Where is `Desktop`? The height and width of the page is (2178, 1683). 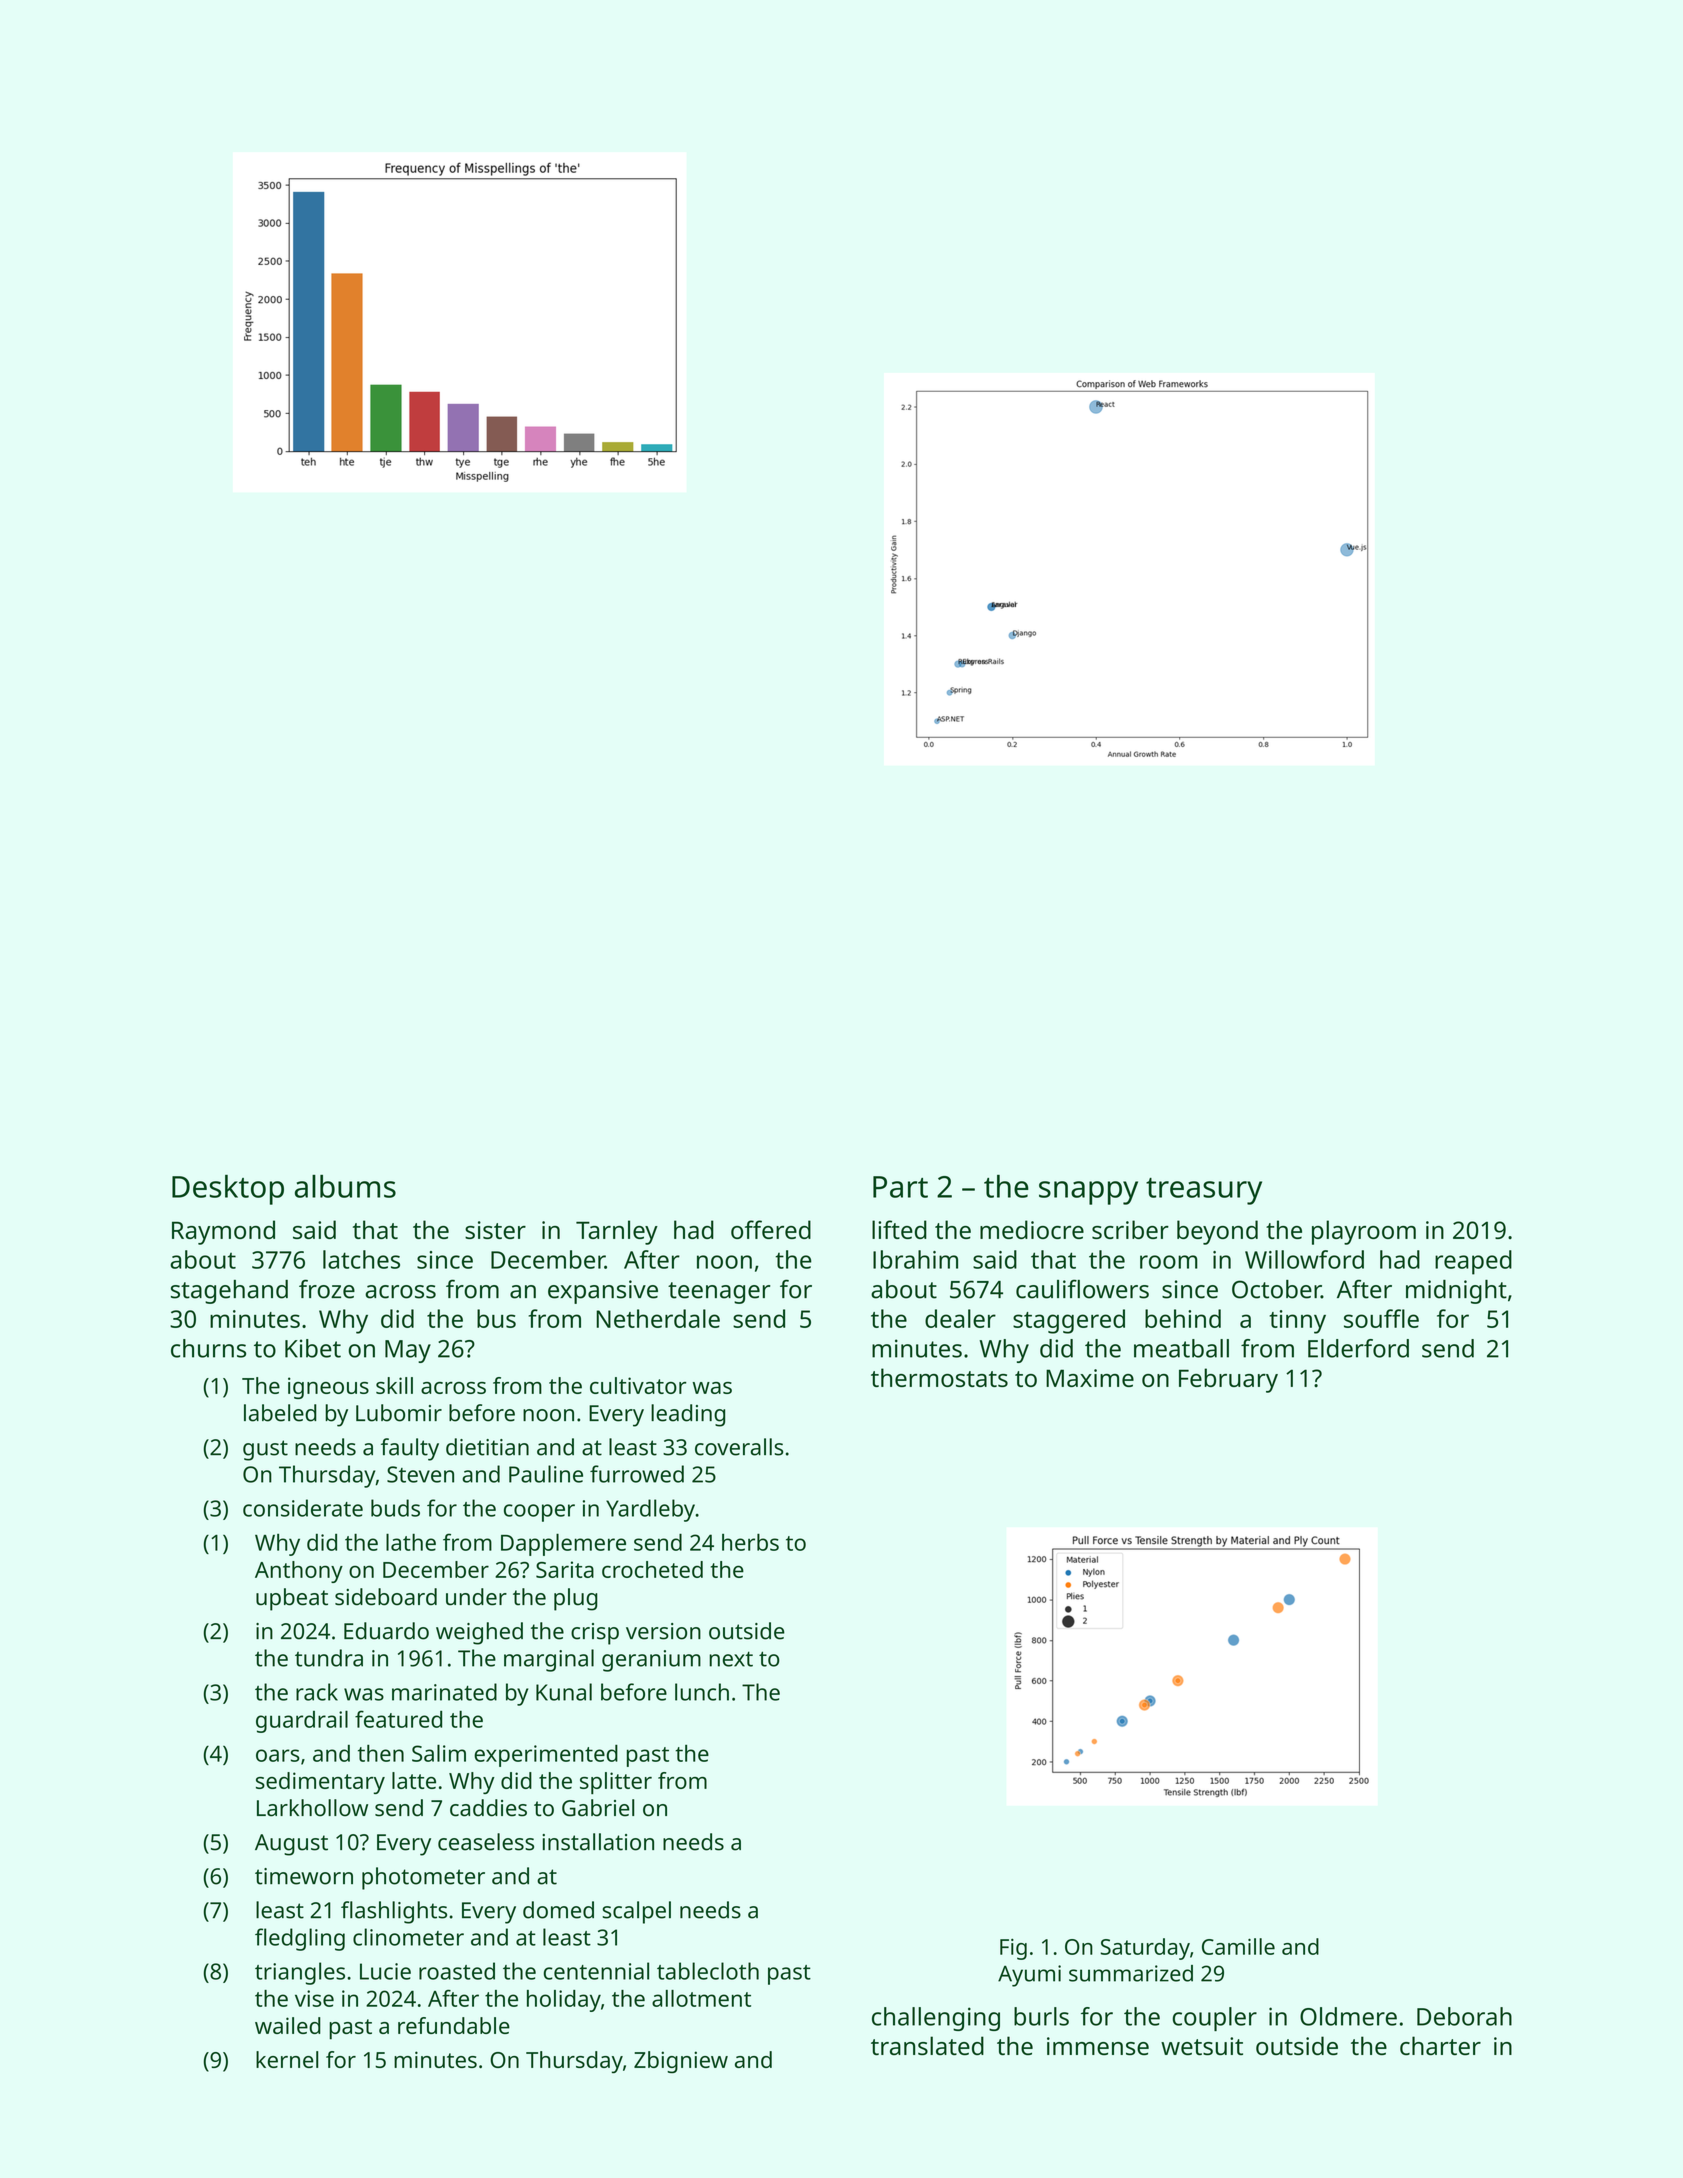
Desktop is located at coordinates (228, 1190).
